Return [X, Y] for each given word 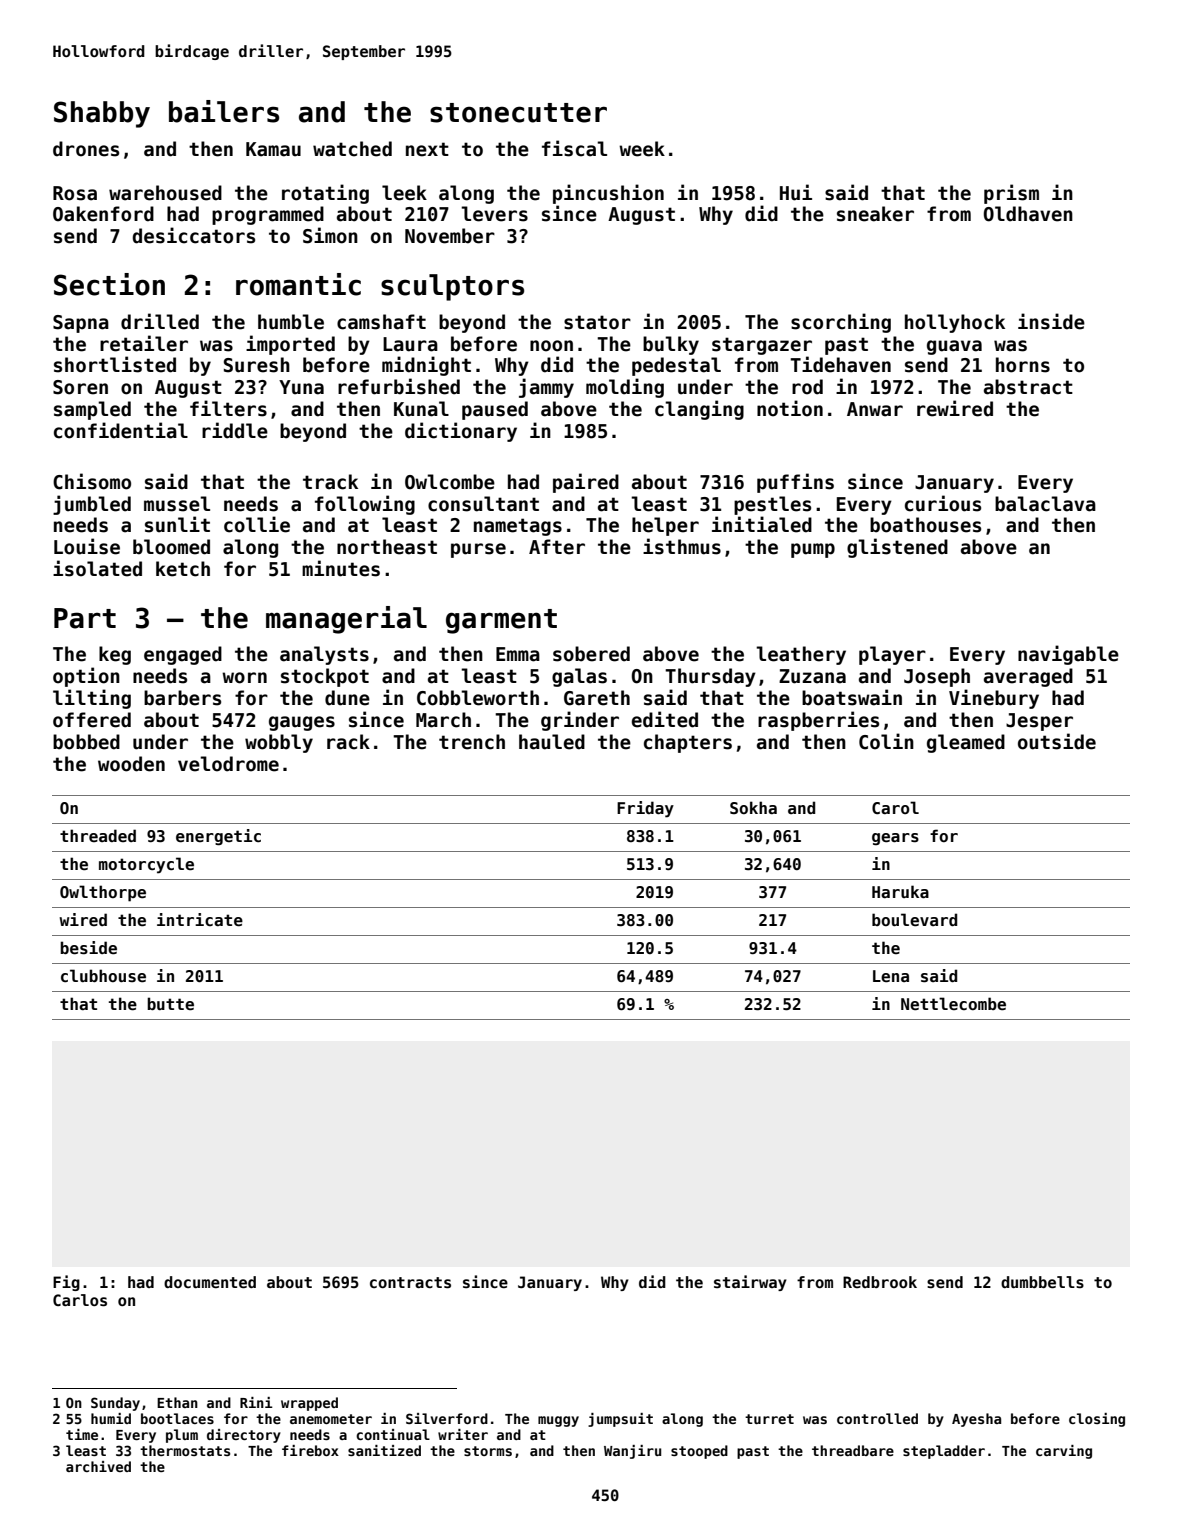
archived [98, 1466]
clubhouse [103, 976]
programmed [268, 215]
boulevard [914, 920]
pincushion [608, 194]
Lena [891, 976]
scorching [841, 323]
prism [1011, 194]
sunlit [177, 524]
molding [625, 388]
